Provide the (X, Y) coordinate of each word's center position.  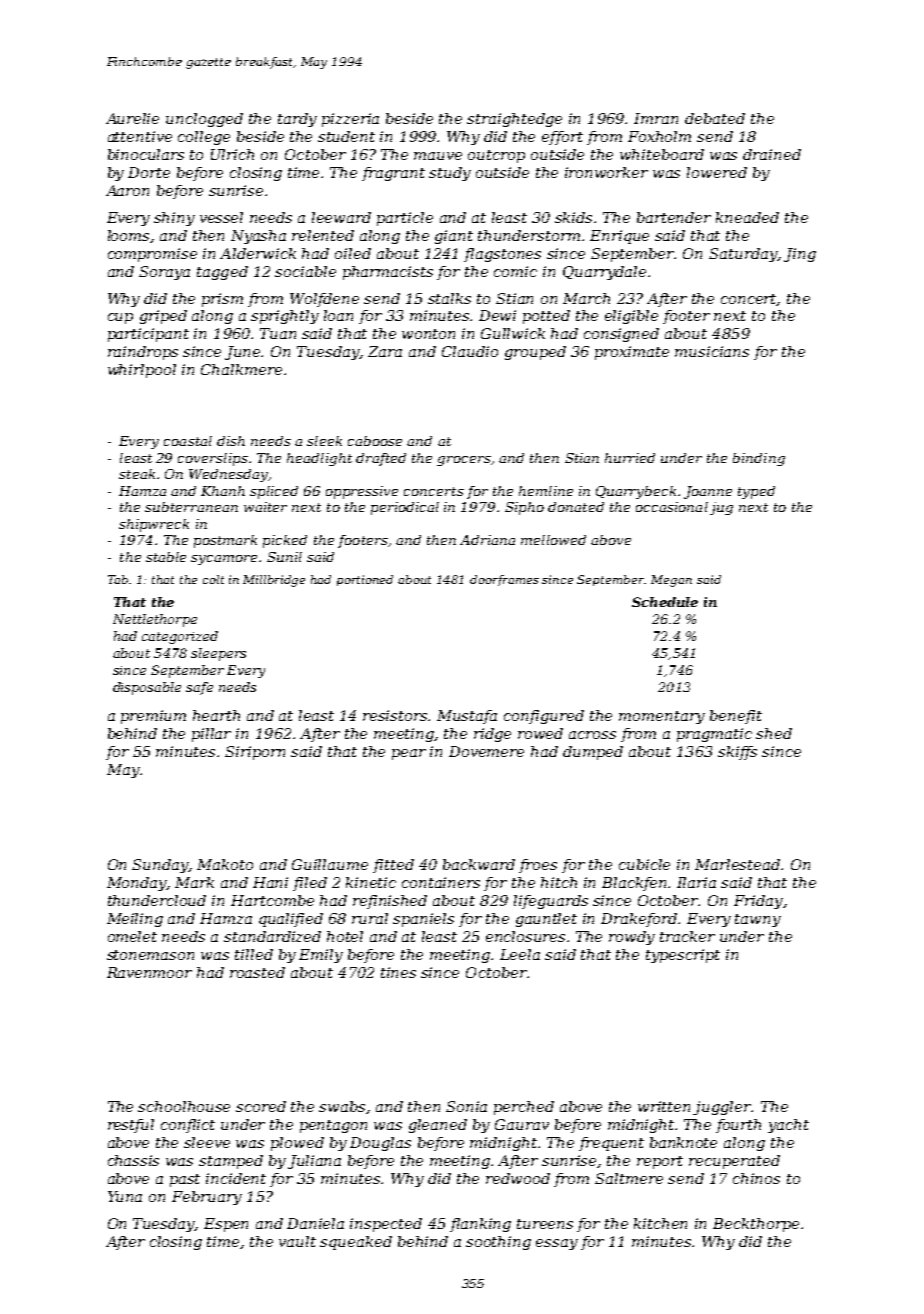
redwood (518, 1178)
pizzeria (350, 120)
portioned (365, 580)
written (664, 1106)
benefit (736, 717)
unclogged (204, 120)
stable (166, 557)
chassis (133, 1160)
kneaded (747, 217)
